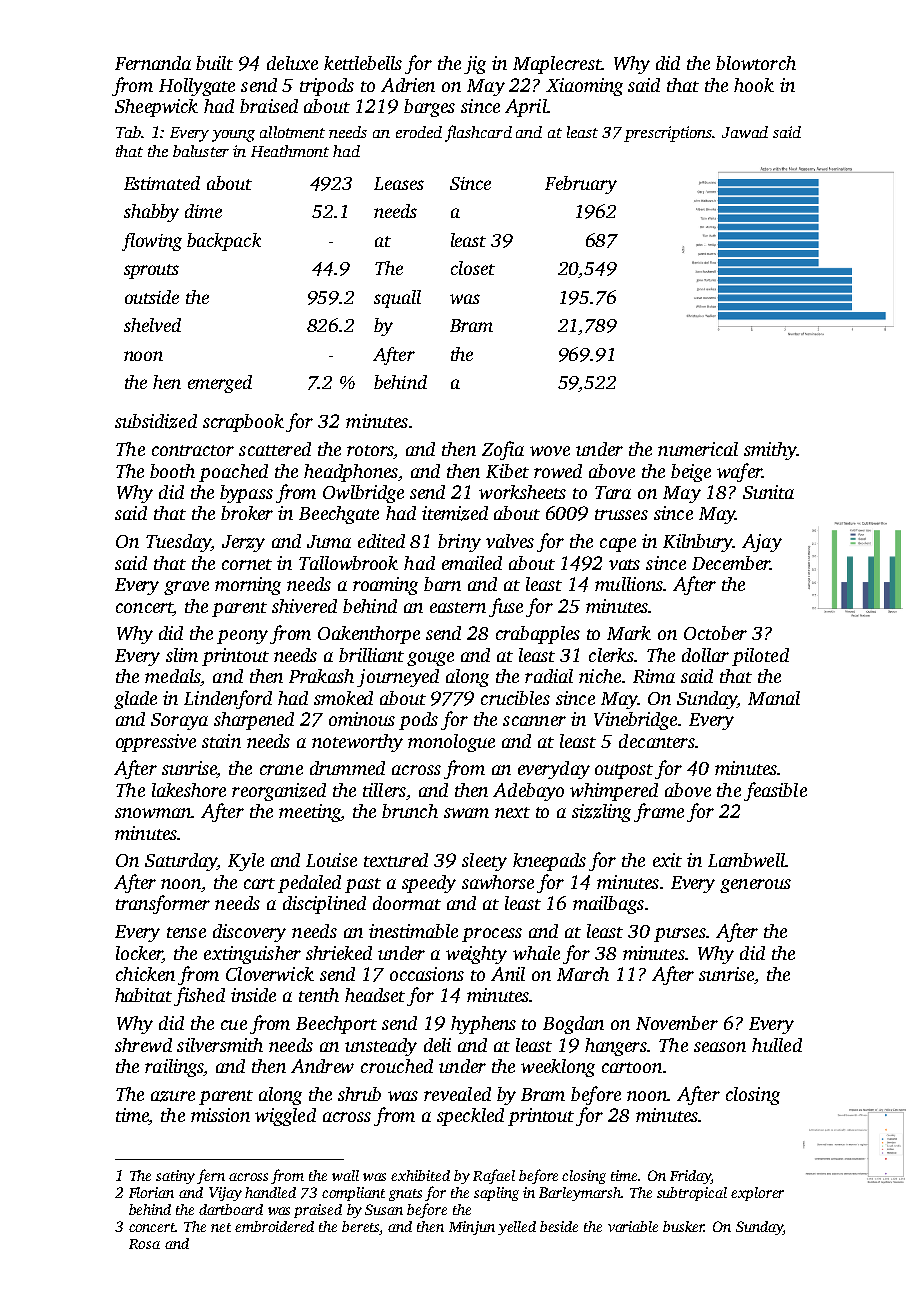 The width and height of the image is (924, 1314). I want to click on blowtorch, so click(756, 63).
